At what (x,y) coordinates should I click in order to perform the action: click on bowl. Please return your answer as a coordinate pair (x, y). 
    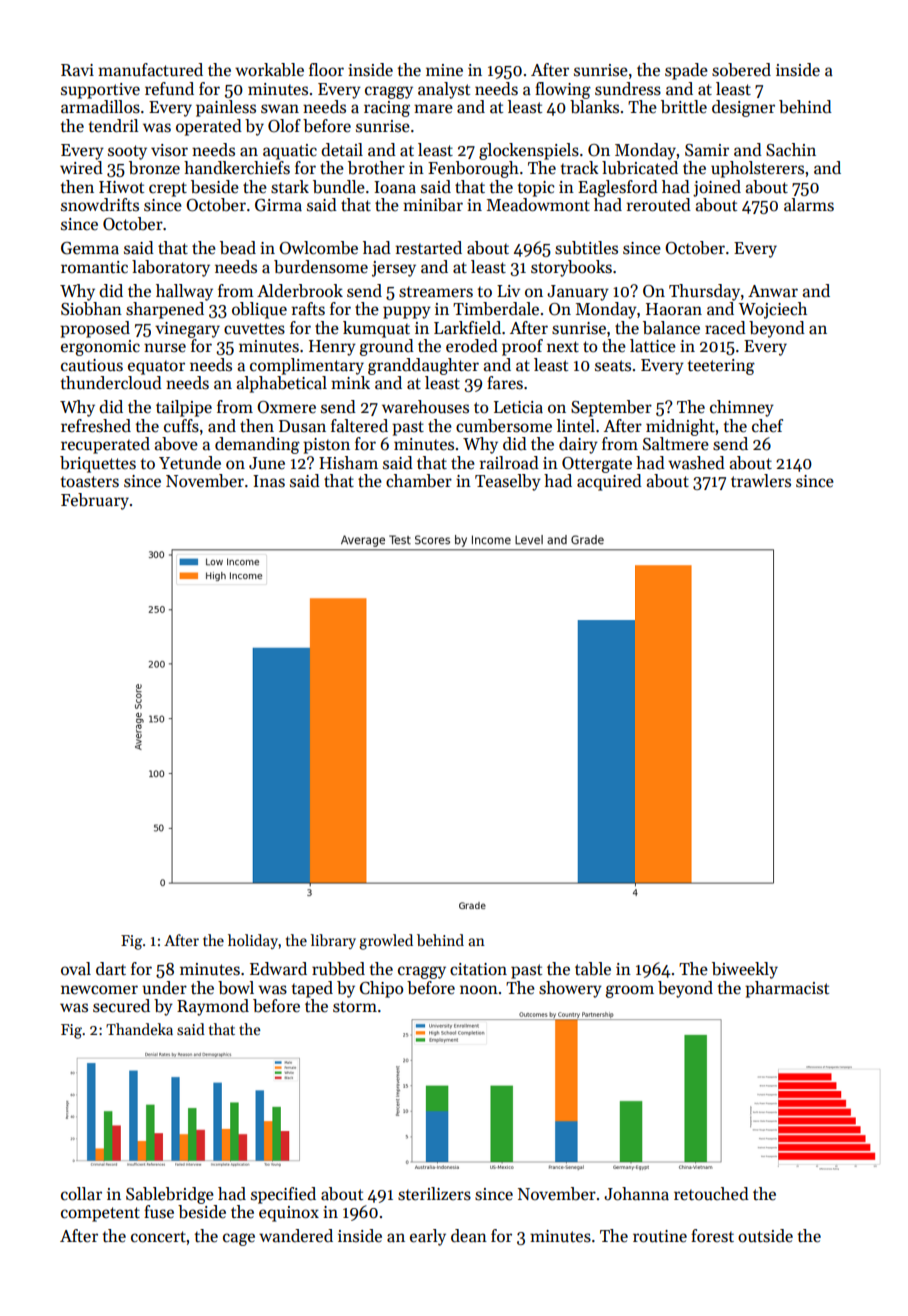
    Looking at the image, I should click on (236, 988).
